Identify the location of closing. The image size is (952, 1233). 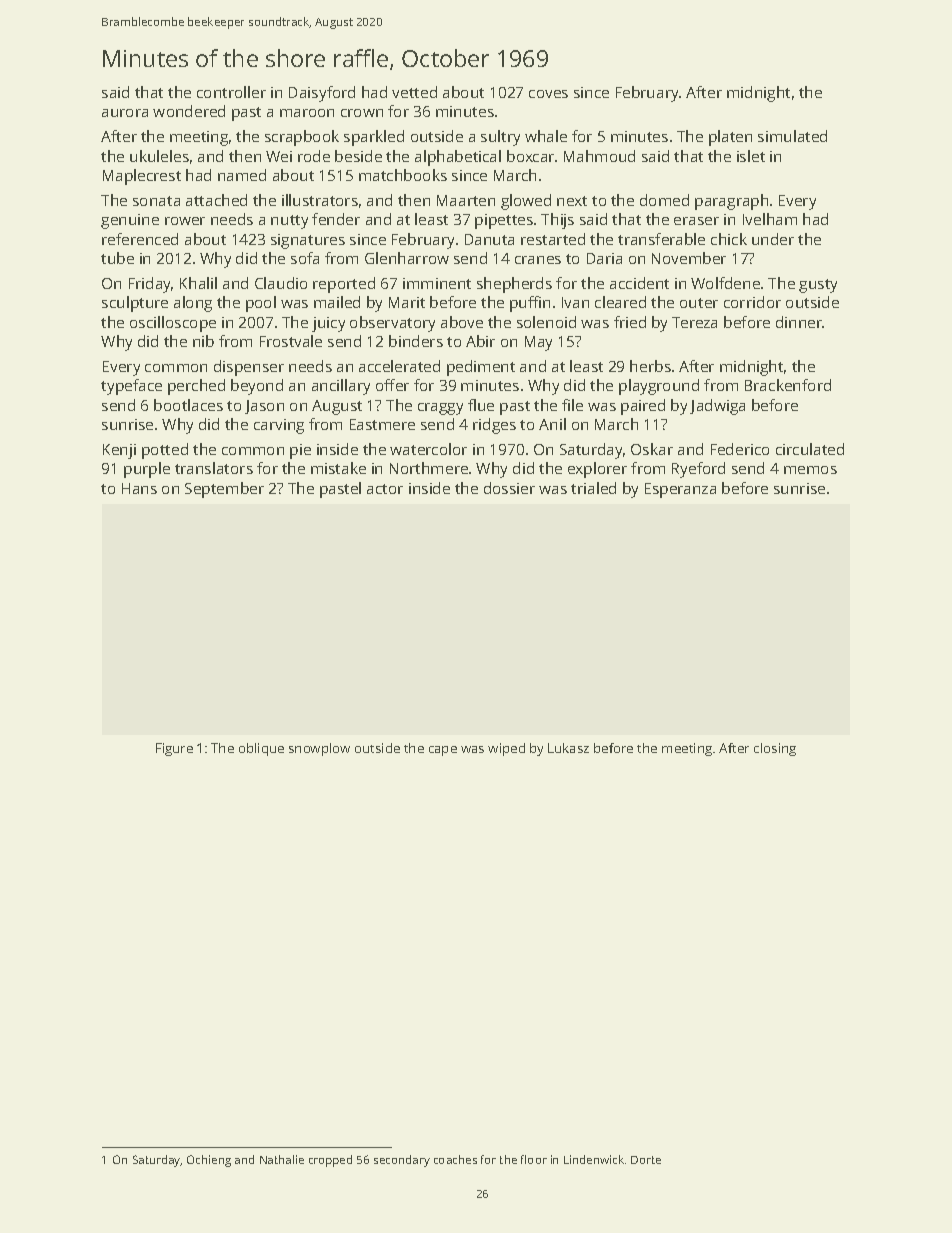
(775, 749).
